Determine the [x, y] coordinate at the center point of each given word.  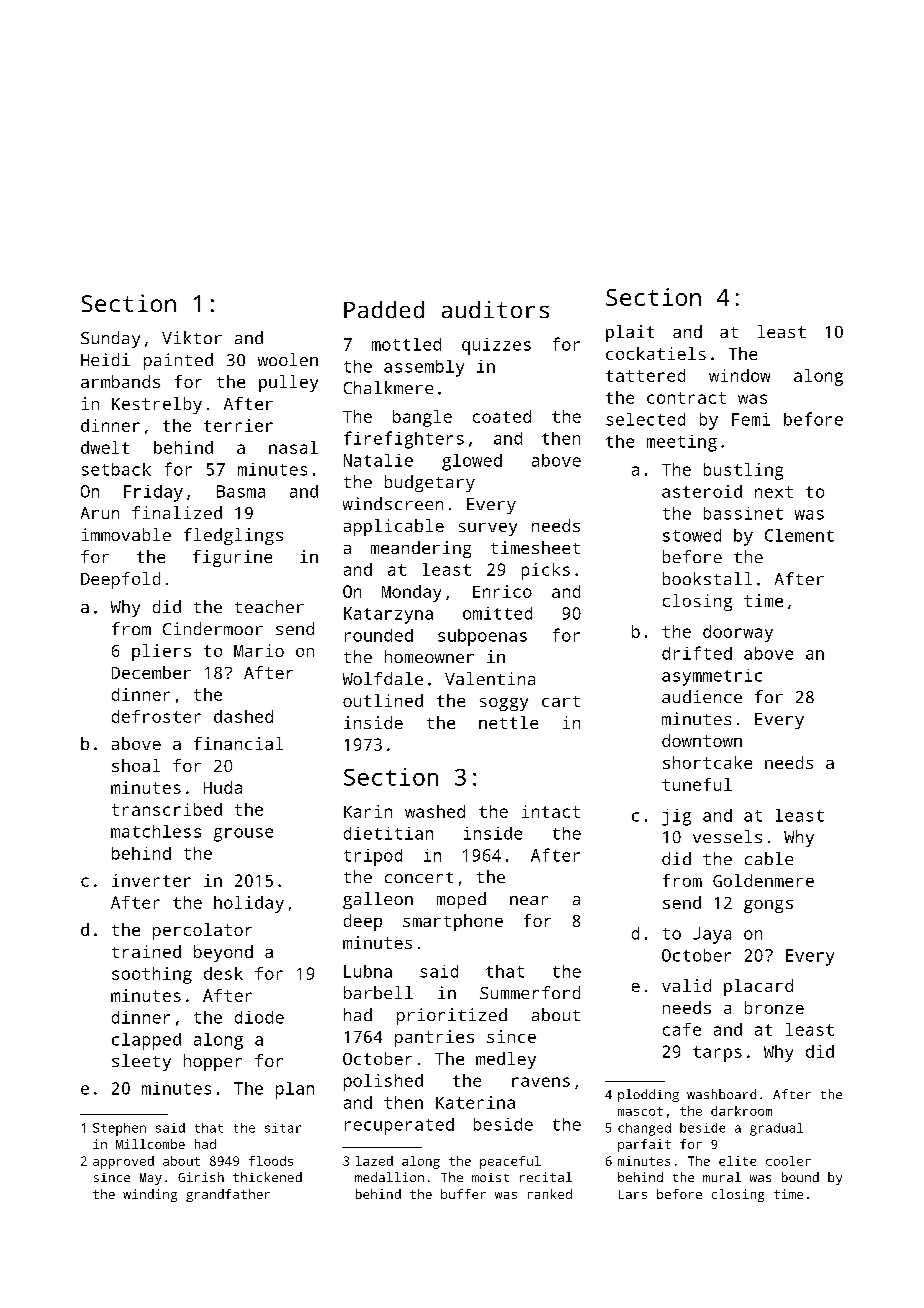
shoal [136, 765]
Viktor [192, 337]
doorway [738, 633]
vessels [727, 836]
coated [502, 416]
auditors [495, 309]
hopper [213, 1062]
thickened [267, 1177]
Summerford [530, 992]
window [739, 375]
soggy [504, 704]
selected [645, 419]
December [151, 672]
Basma [241, 491]
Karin [368, 811]
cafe [682, 1029]
